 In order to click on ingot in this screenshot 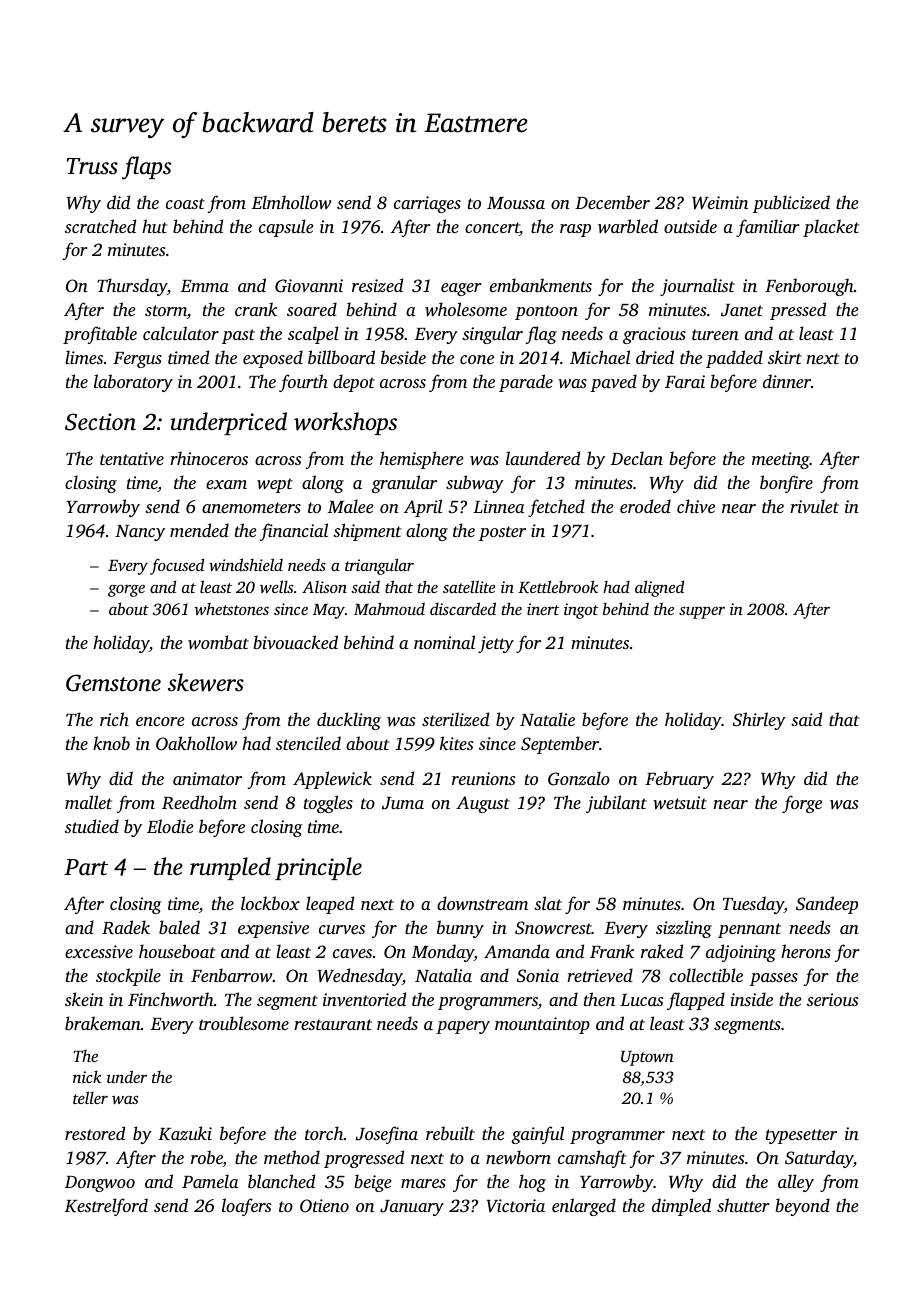, I will do `click(581, 611)`.
